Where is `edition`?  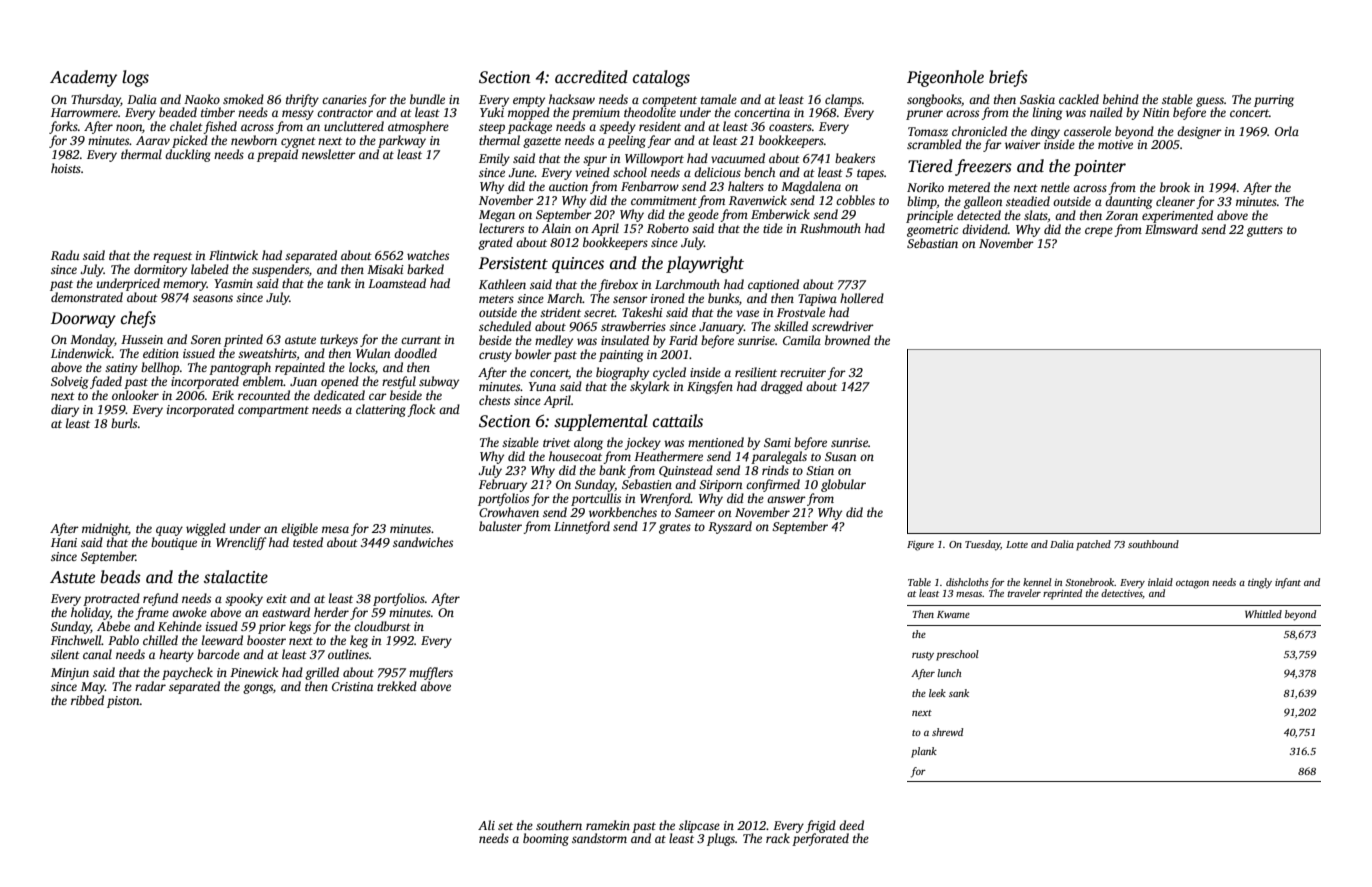
edition is located at coordinates (161, 353).
